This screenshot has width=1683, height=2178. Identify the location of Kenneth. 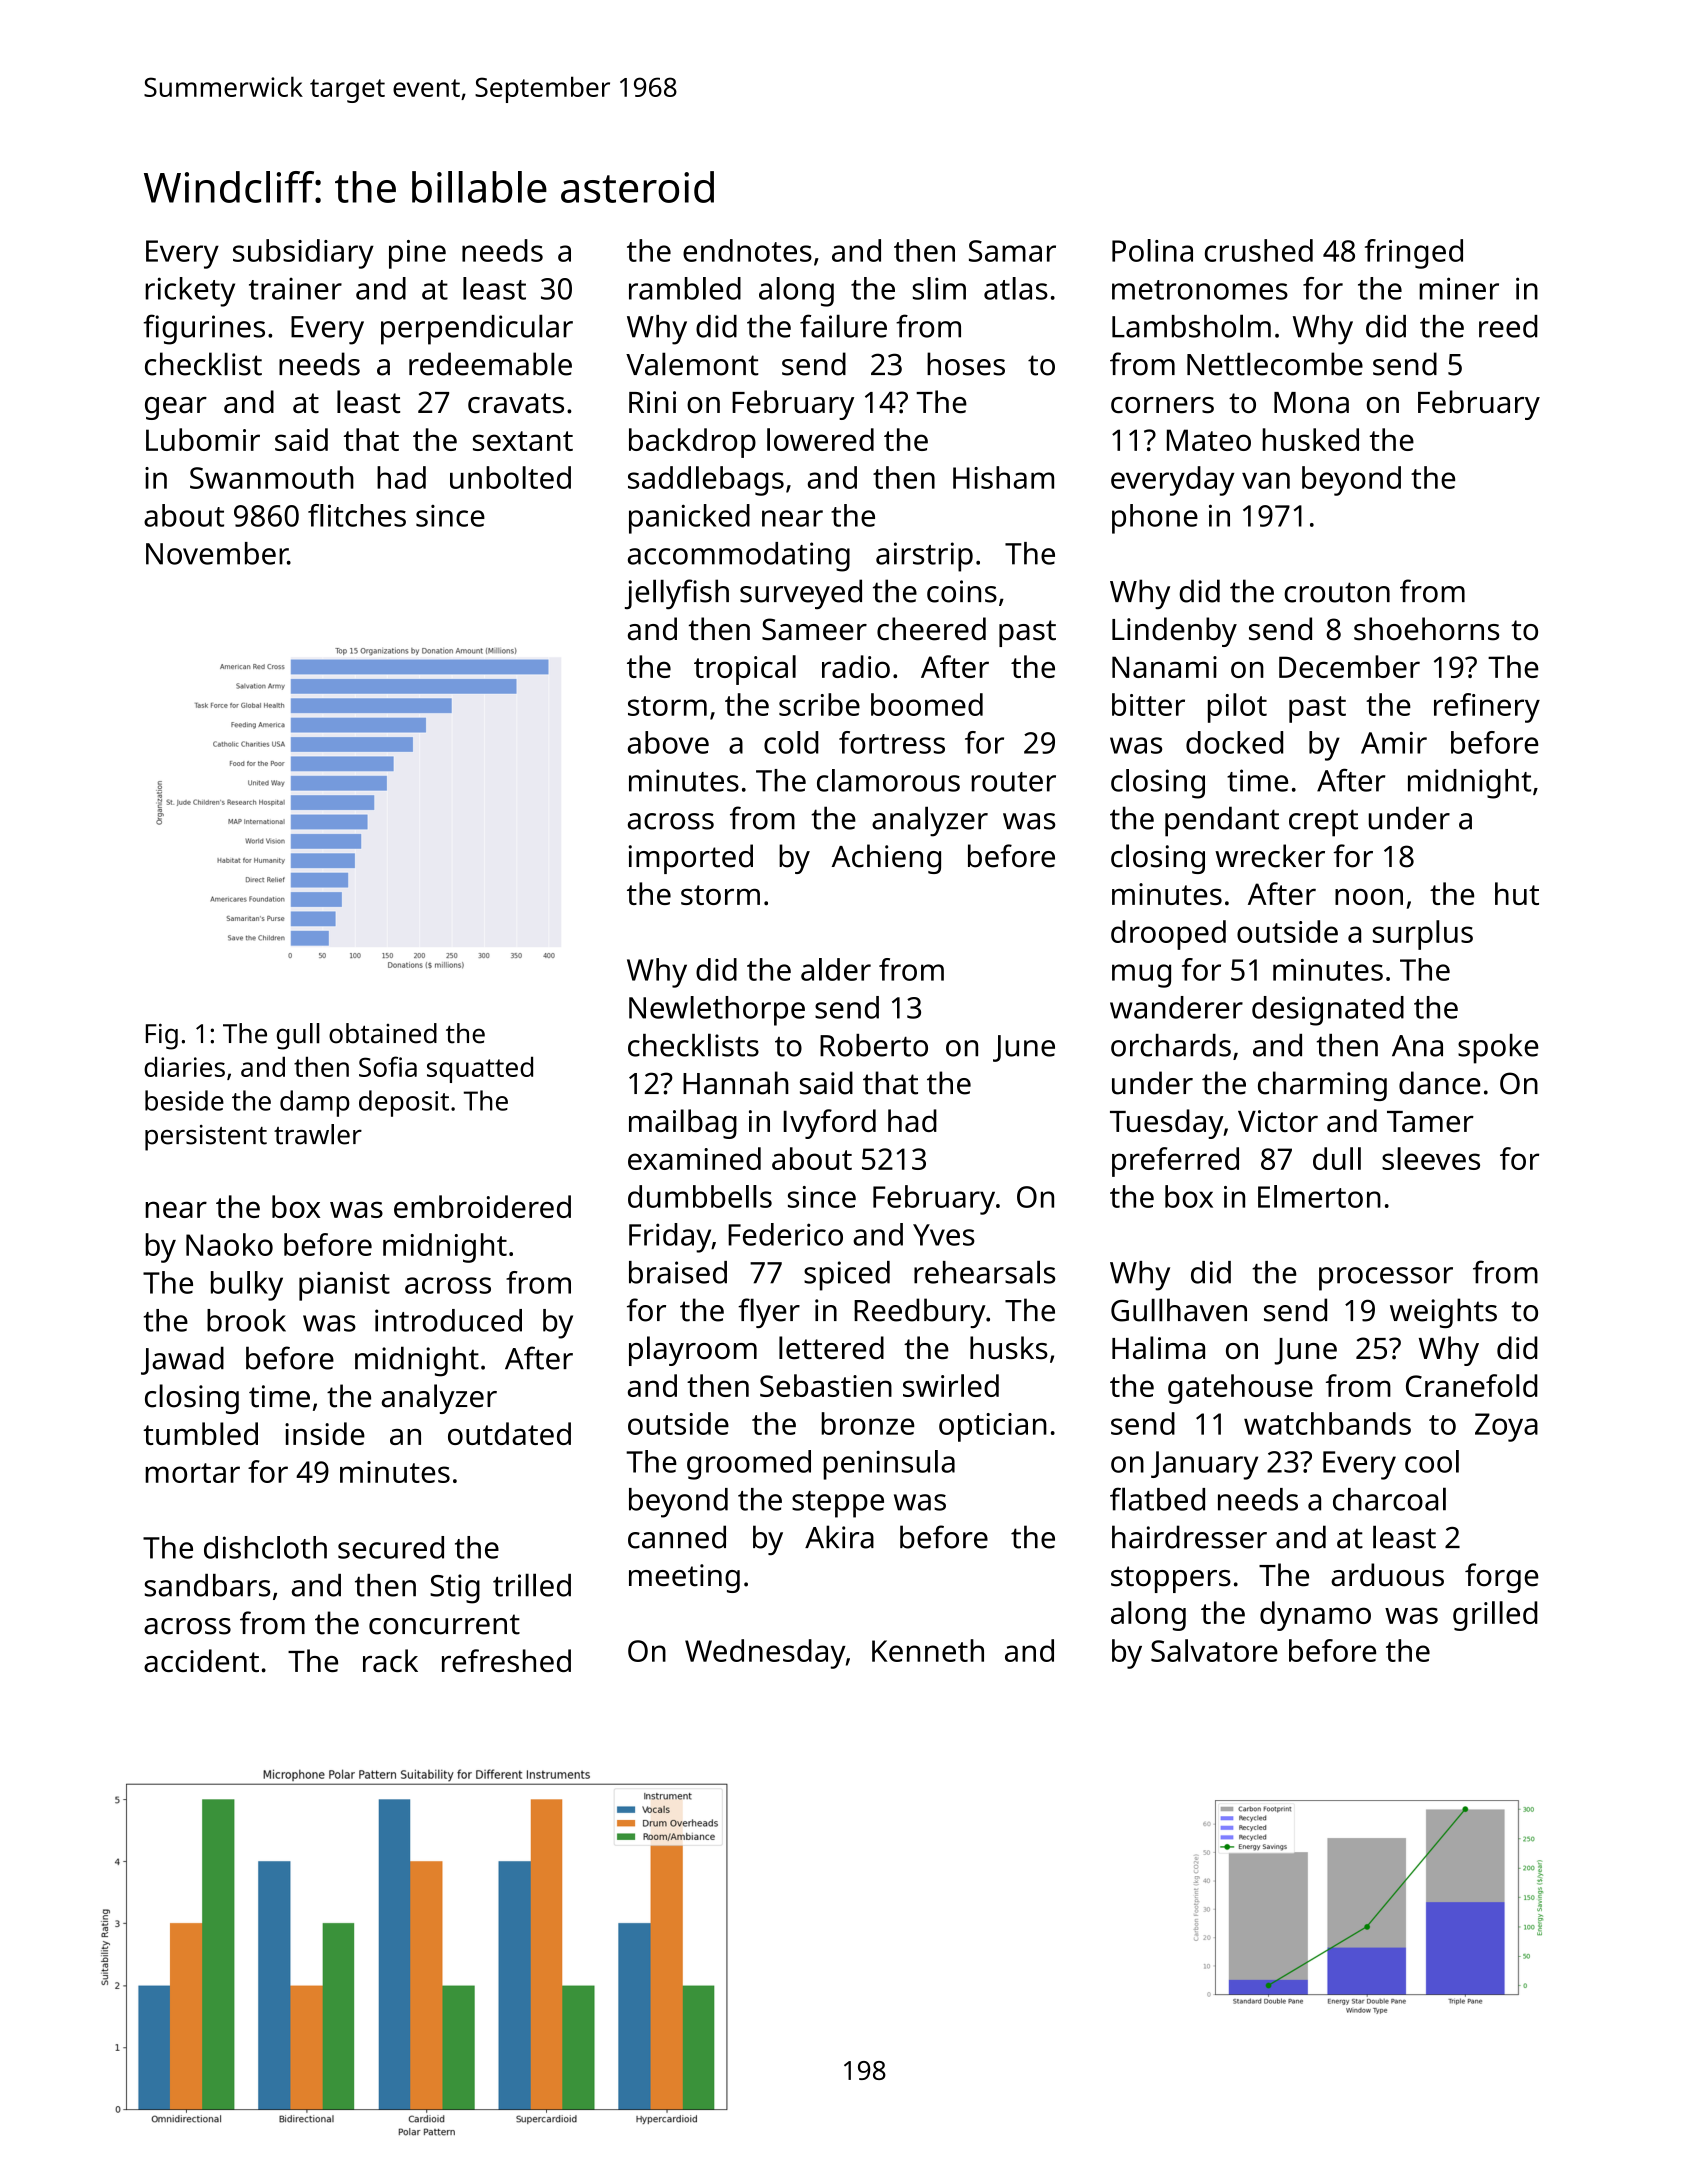
(928, 1650).
